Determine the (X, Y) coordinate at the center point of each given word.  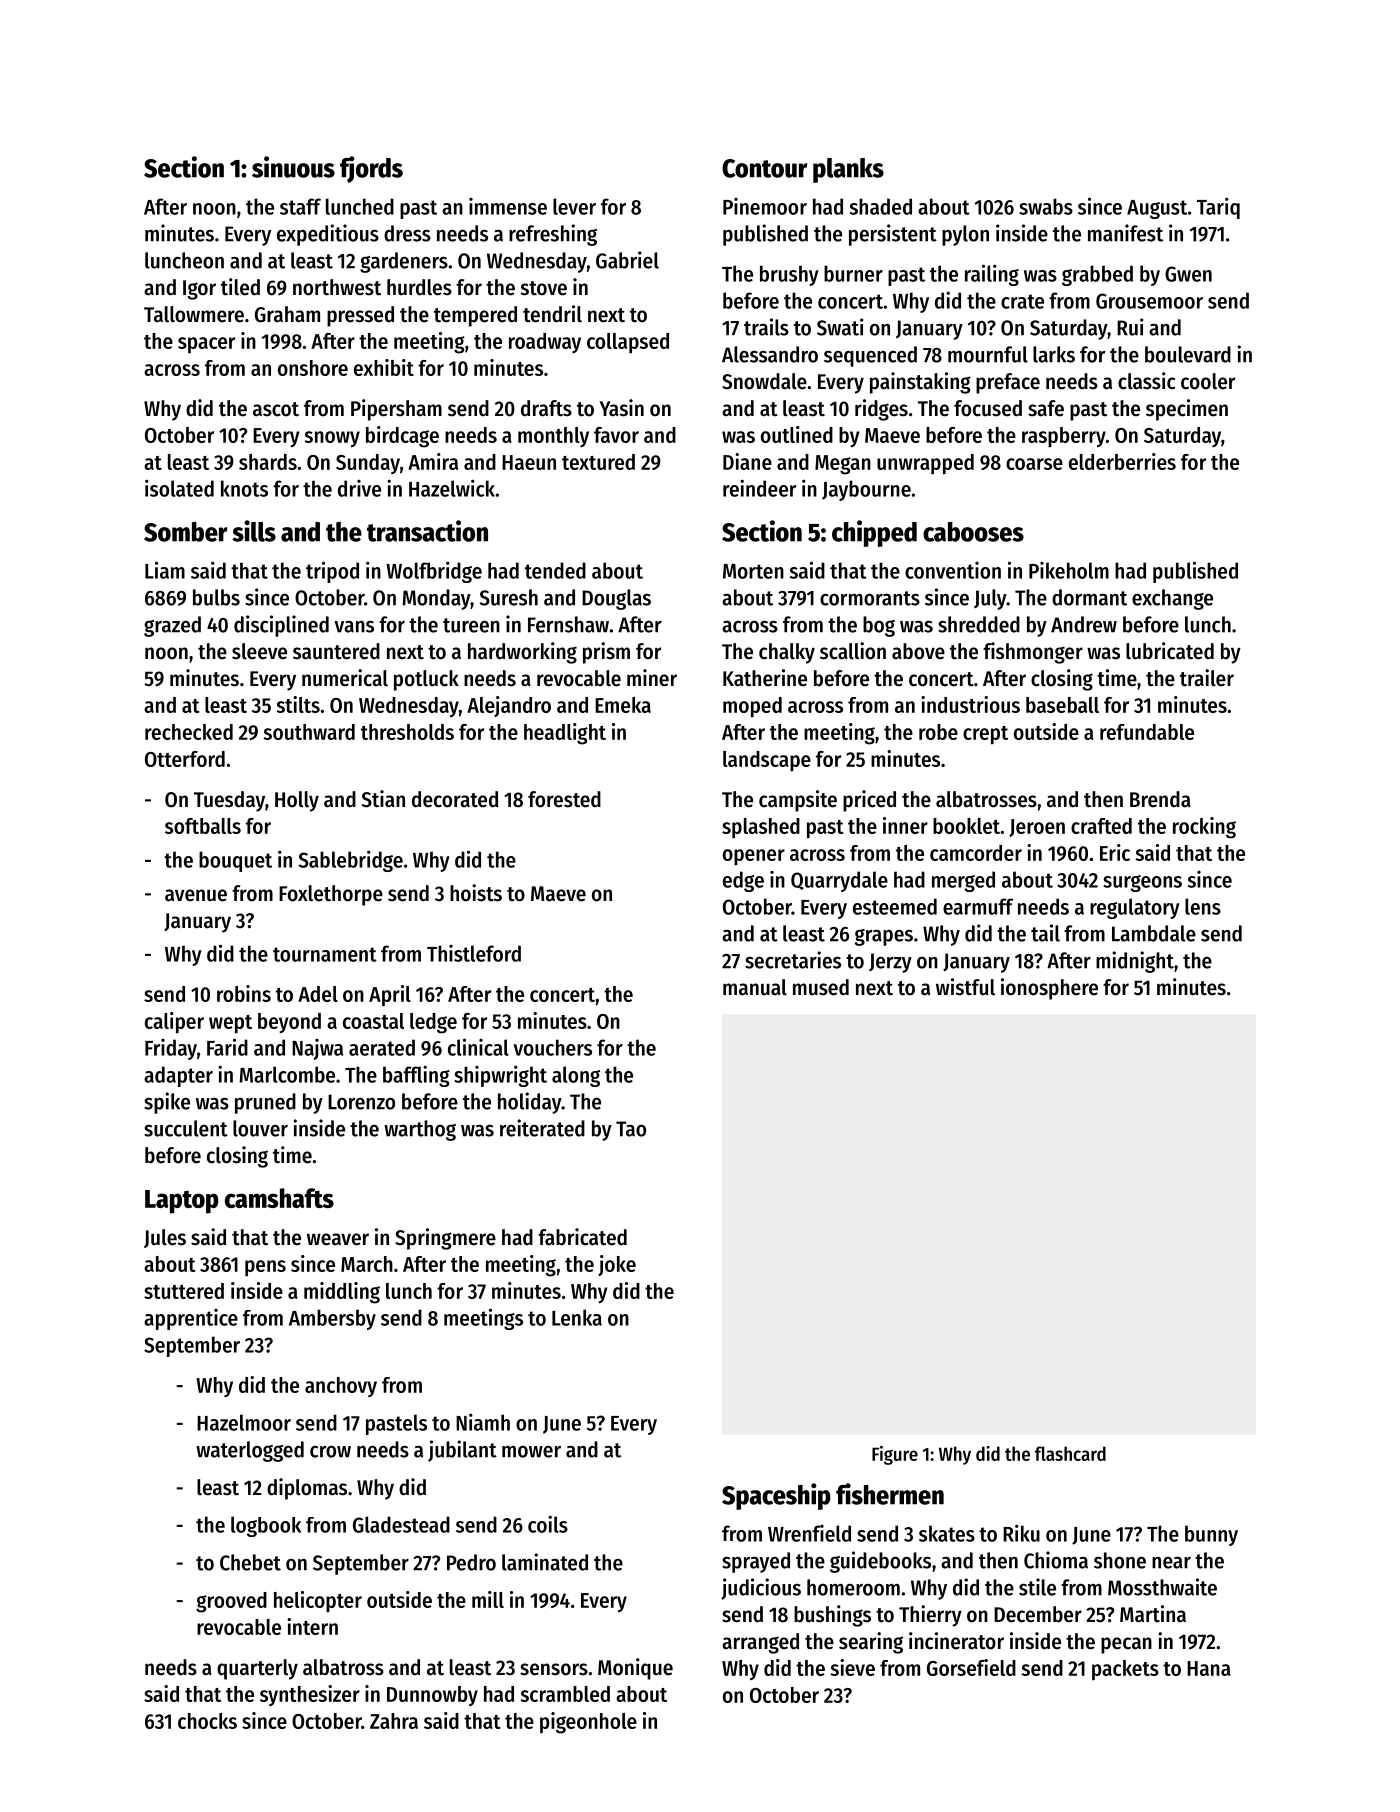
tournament (325, 954)
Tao (631, 1129)
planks (848, 170)
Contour (765, 168)
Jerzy (890, 963)
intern (312, 1626)
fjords (371, 169)
